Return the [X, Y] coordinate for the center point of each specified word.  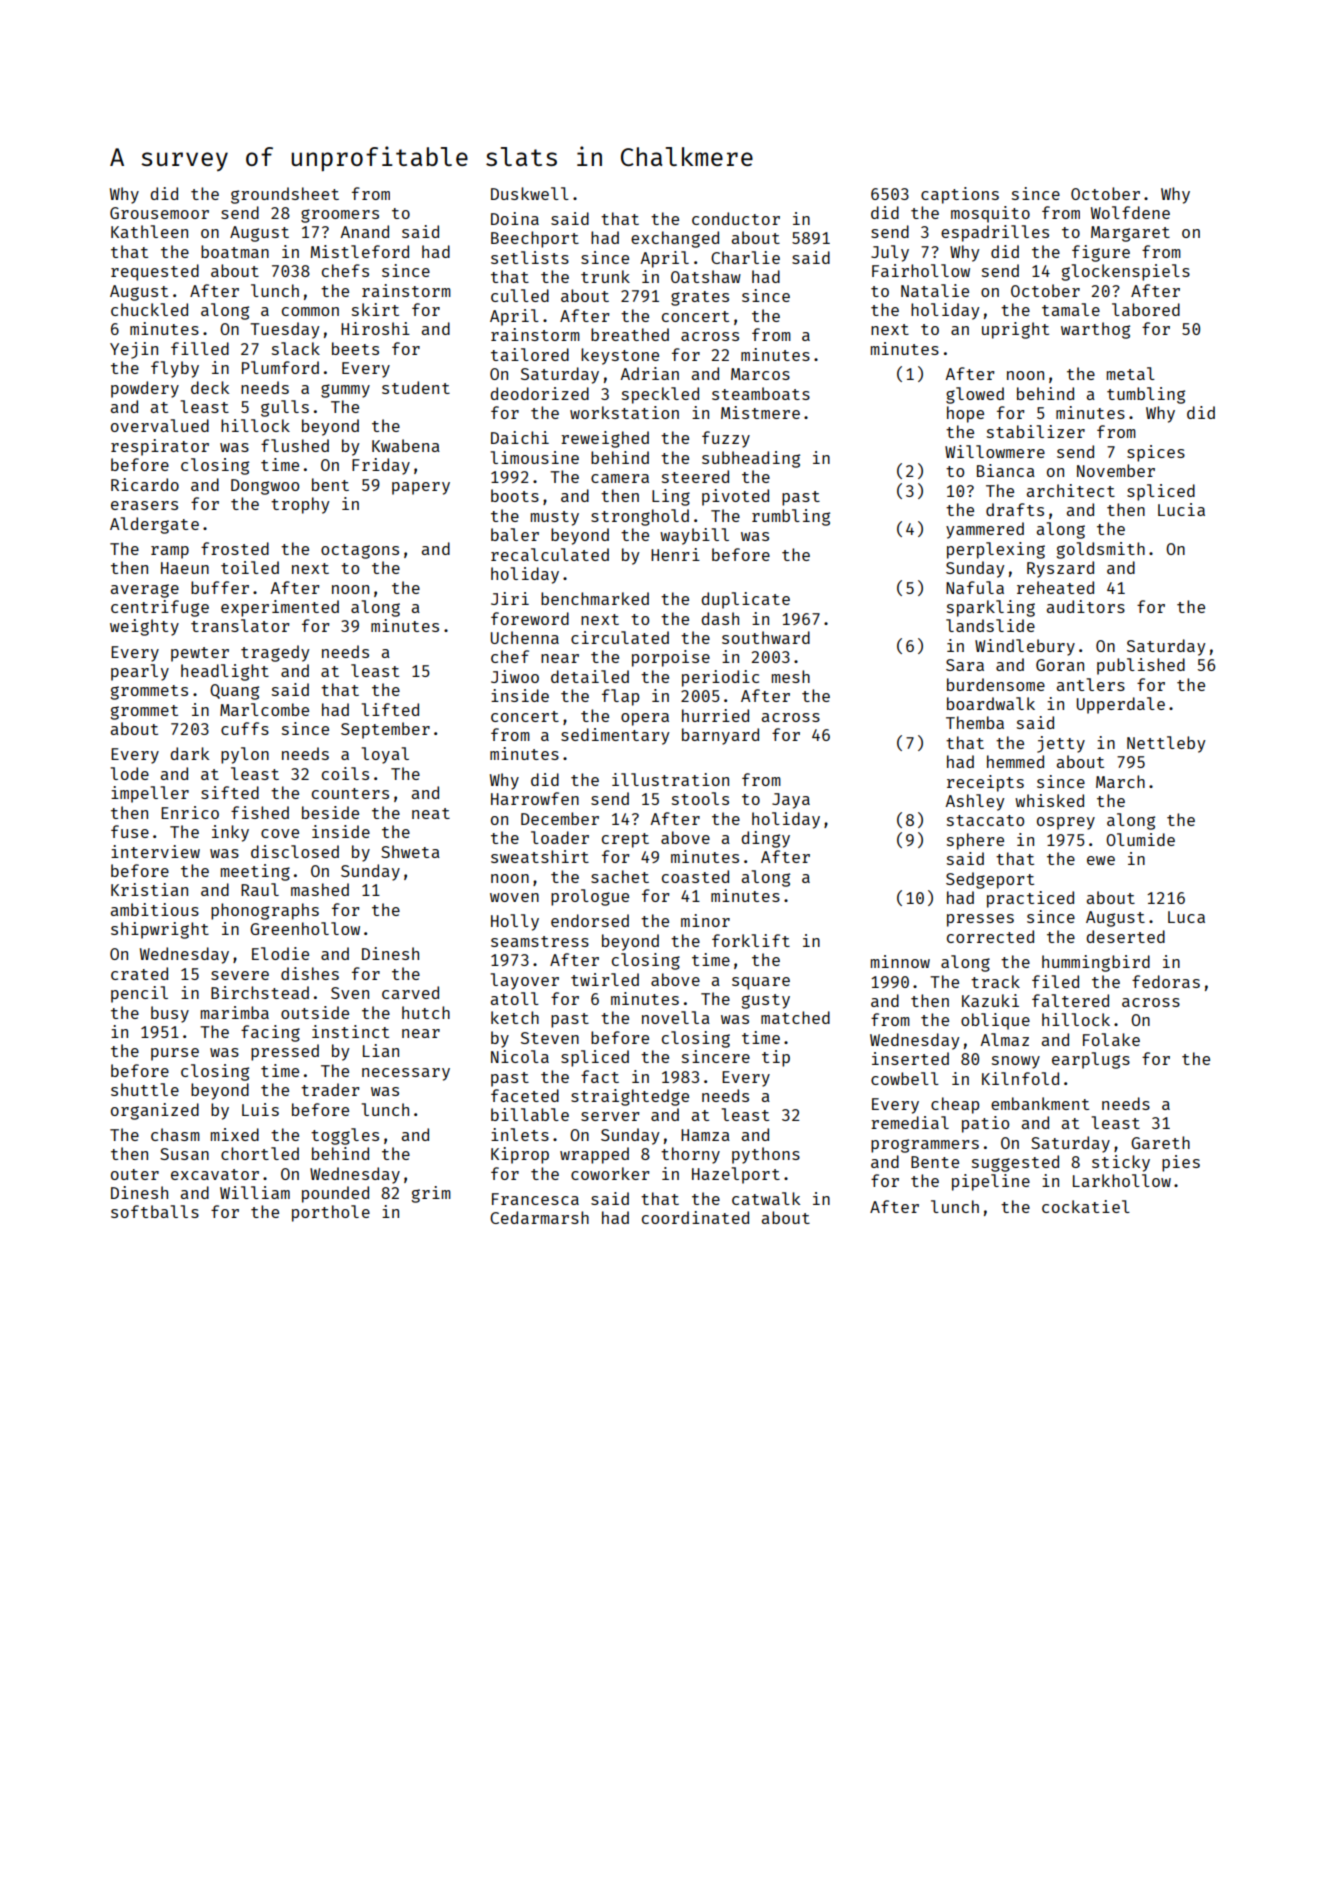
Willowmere [995, 451]
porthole [331, 1213]
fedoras [1166, 981]
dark [189, 753]
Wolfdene [1130, 212]
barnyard [720, 736]
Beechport [535, 239]
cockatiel [1086, 1206]
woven [514, 897]
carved [410, 992]
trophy [300, 505]
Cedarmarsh [539, 1217]
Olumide [1140, 839]
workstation [624, 412]
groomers [340, 216]
